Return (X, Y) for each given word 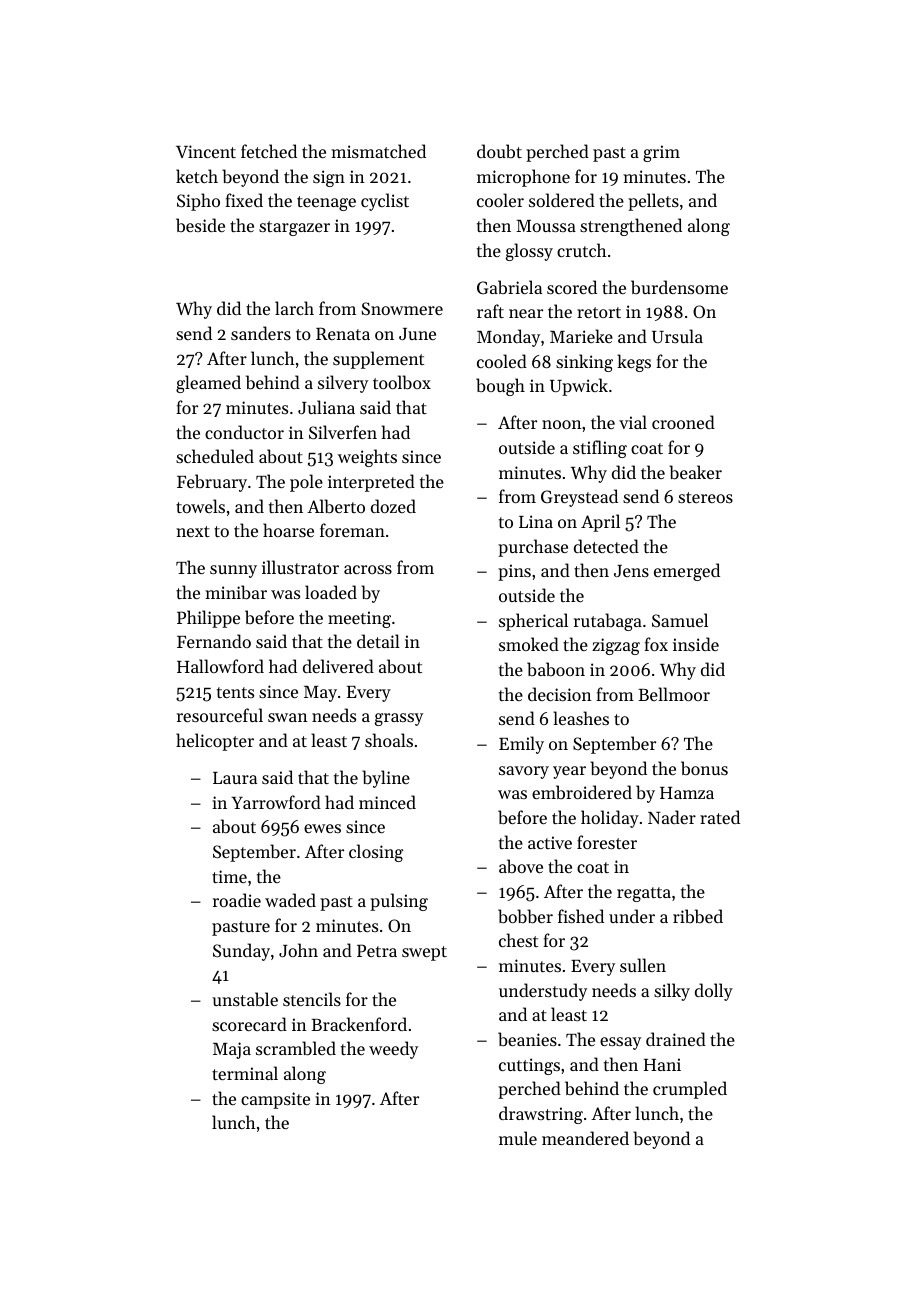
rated (720, 817)
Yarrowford (276, 802)
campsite (275, 1100)
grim (661, 153)
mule (518, 1138)
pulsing (399, 902)
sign (329, 178)
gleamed (208, 384)
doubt (499, 151)
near (526, 313)
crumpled (690, 1090)
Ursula (677, 336)
